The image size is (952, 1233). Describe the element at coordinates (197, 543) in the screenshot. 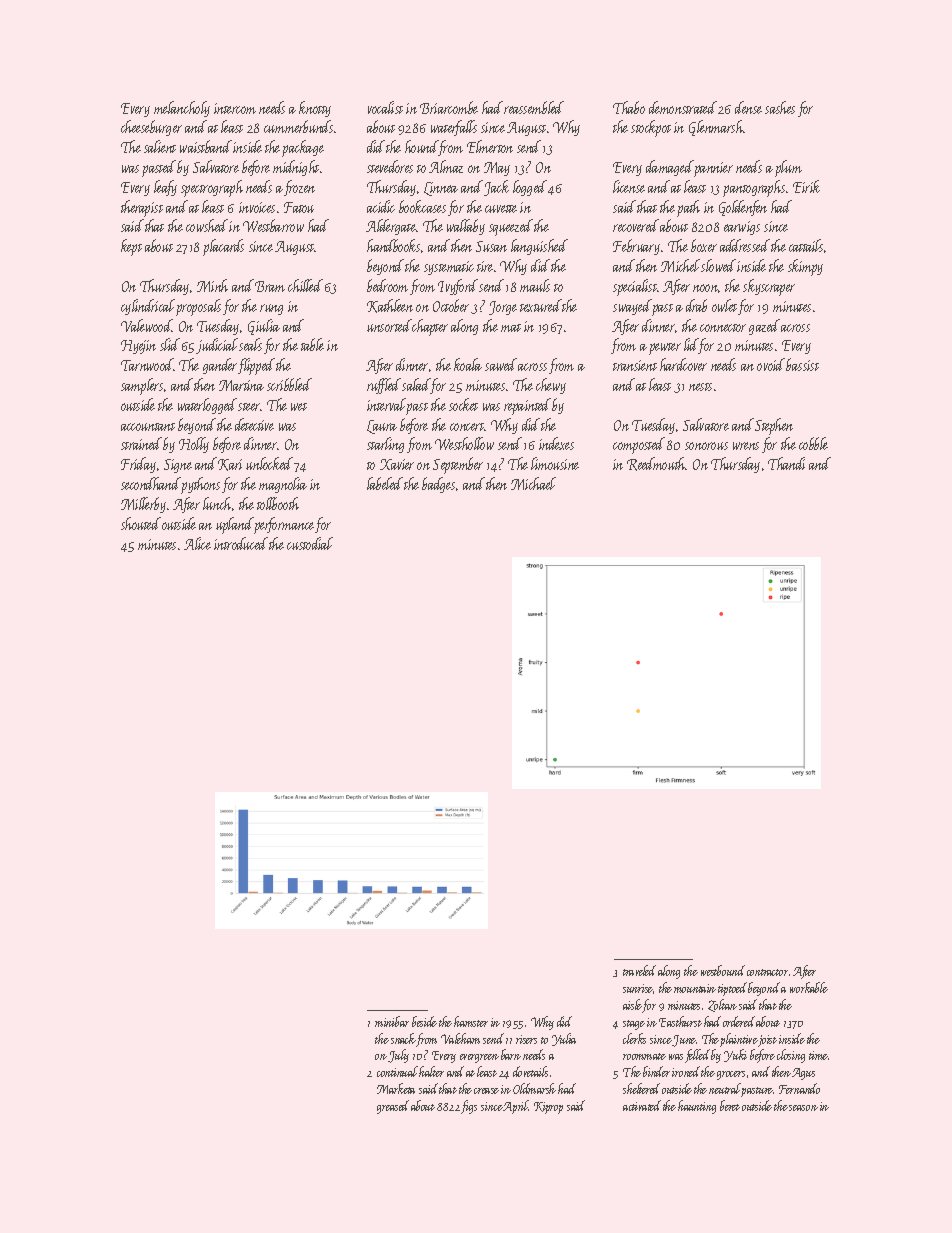

I see `Alice` at that location.
